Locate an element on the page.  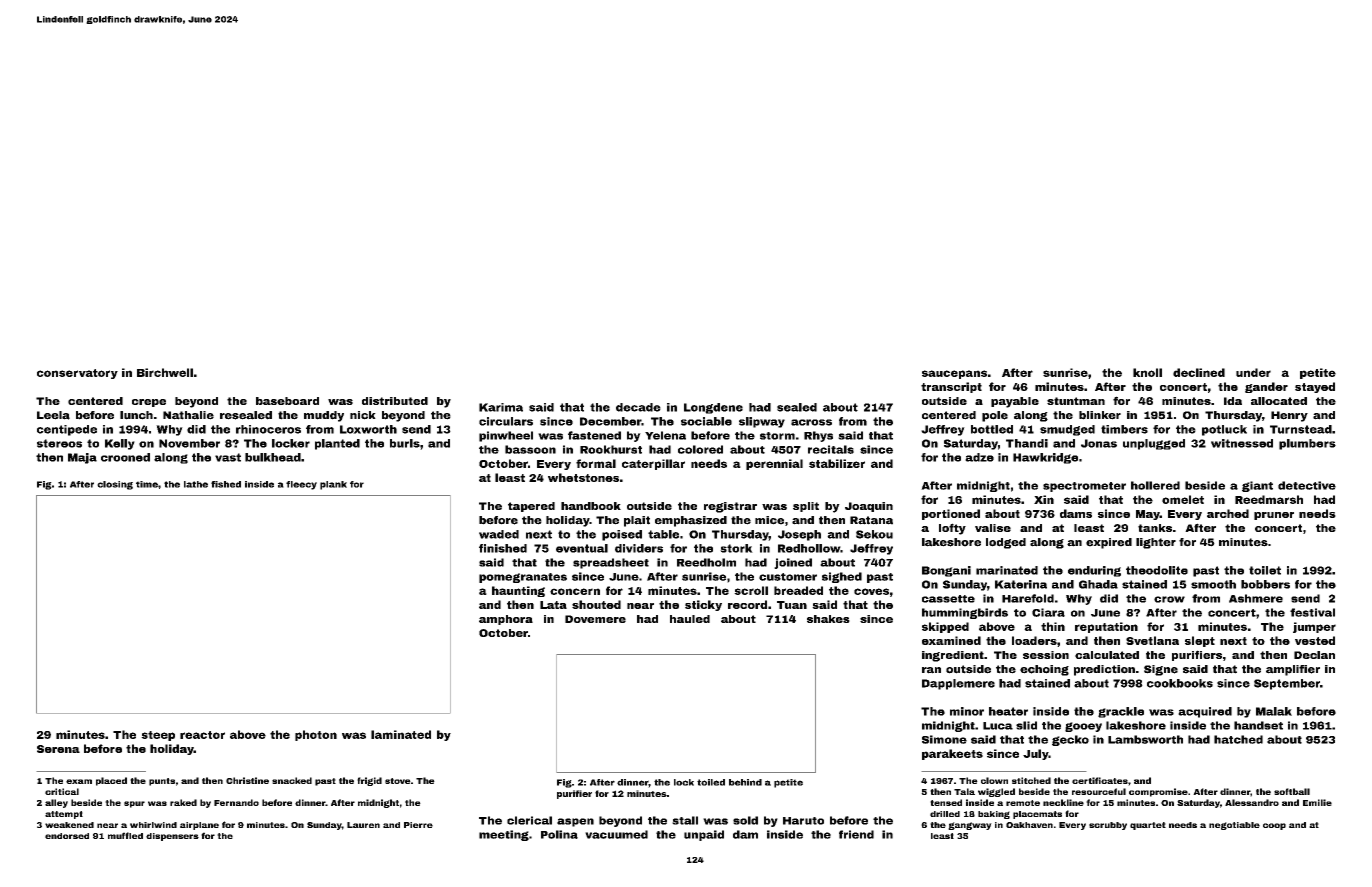
muddy is located at coordinates (324, 416).
